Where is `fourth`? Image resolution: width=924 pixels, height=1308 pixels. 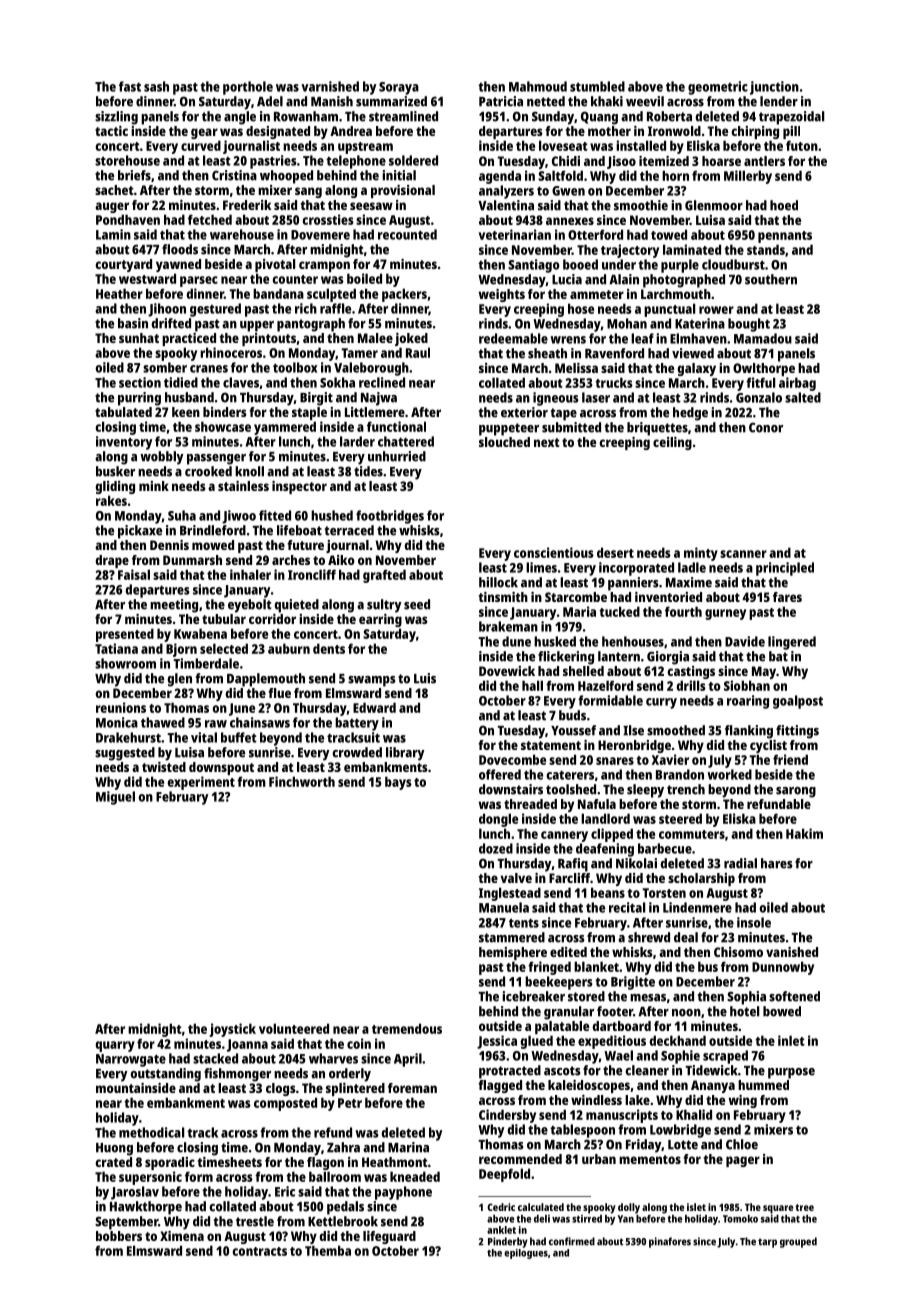
fourth is located at coordinates (683, 611).
